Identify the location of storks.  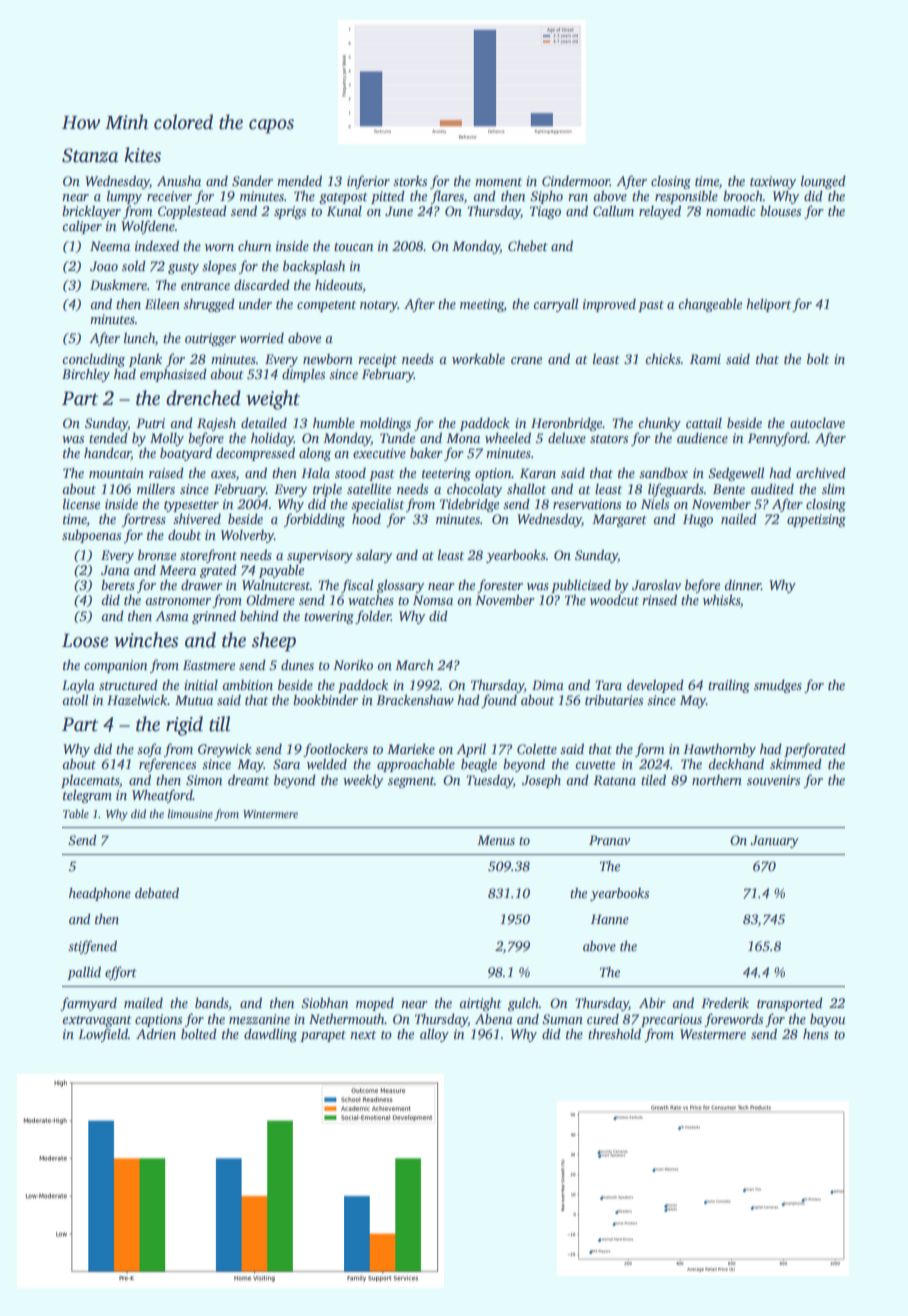
(410, 180).
